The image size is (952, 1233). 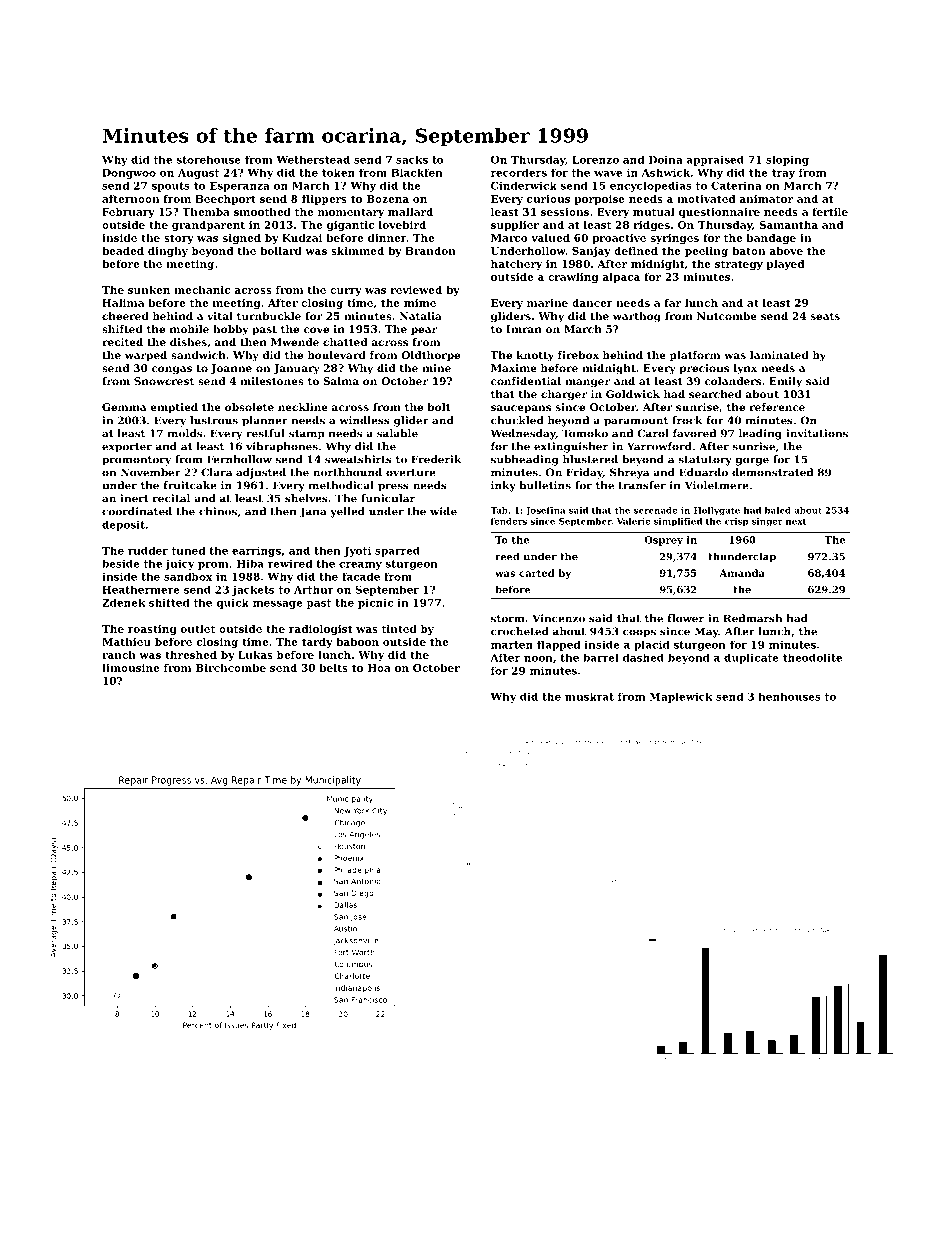 What do you see at coordinates (131, 668) in the page?
I see `limousine` at bounding box center [131, 668].
